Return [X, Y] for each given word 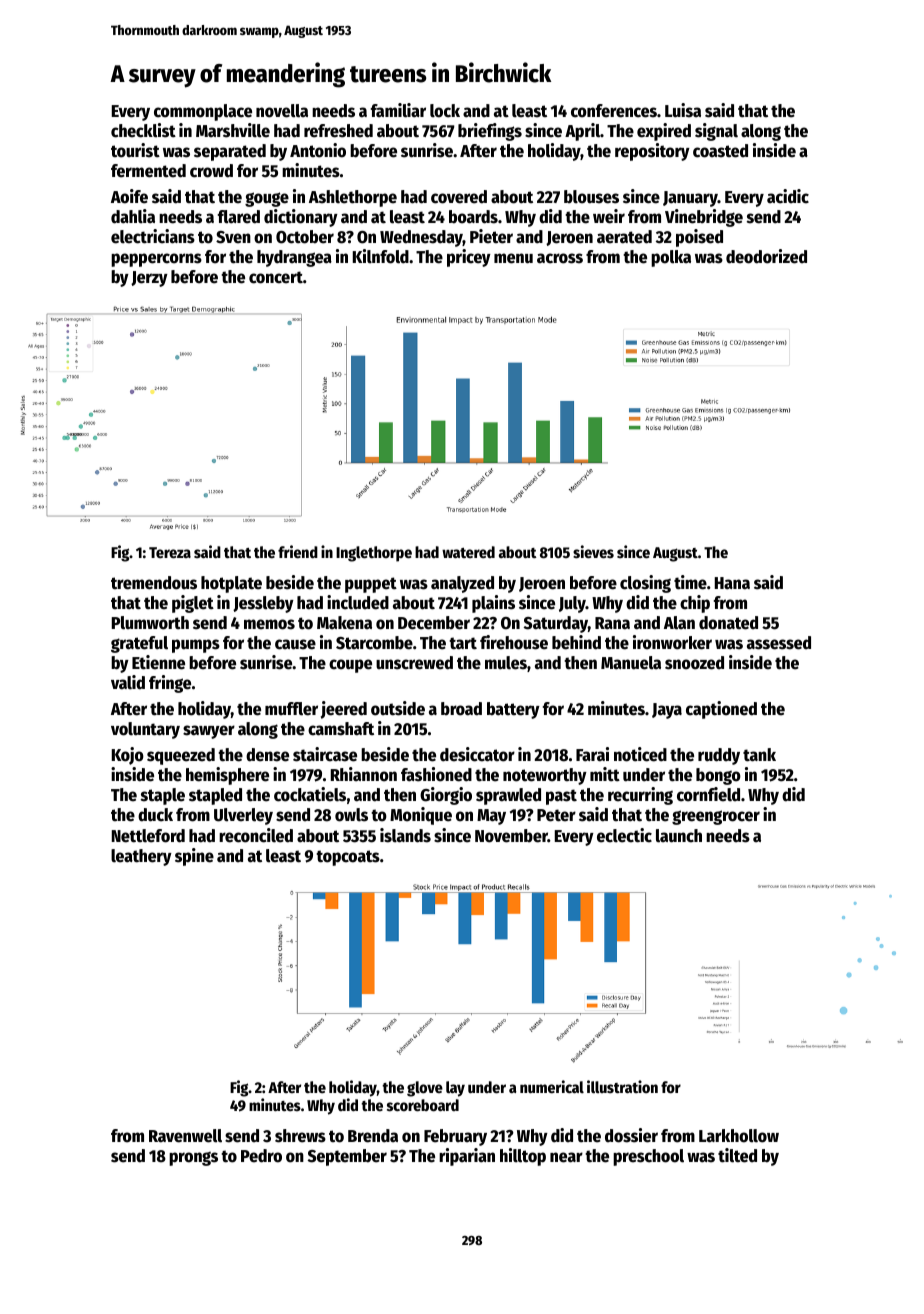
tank [759, 755]
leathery [141, 857]
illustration [622, 1087]
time [690, 582]
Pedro [261, 1156]
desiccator [477, 754]
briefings [490, 132]
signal [716, 132]
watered [468, 552]
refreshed [338, 131]
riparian [467, 1157]
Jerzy [149, 279]
